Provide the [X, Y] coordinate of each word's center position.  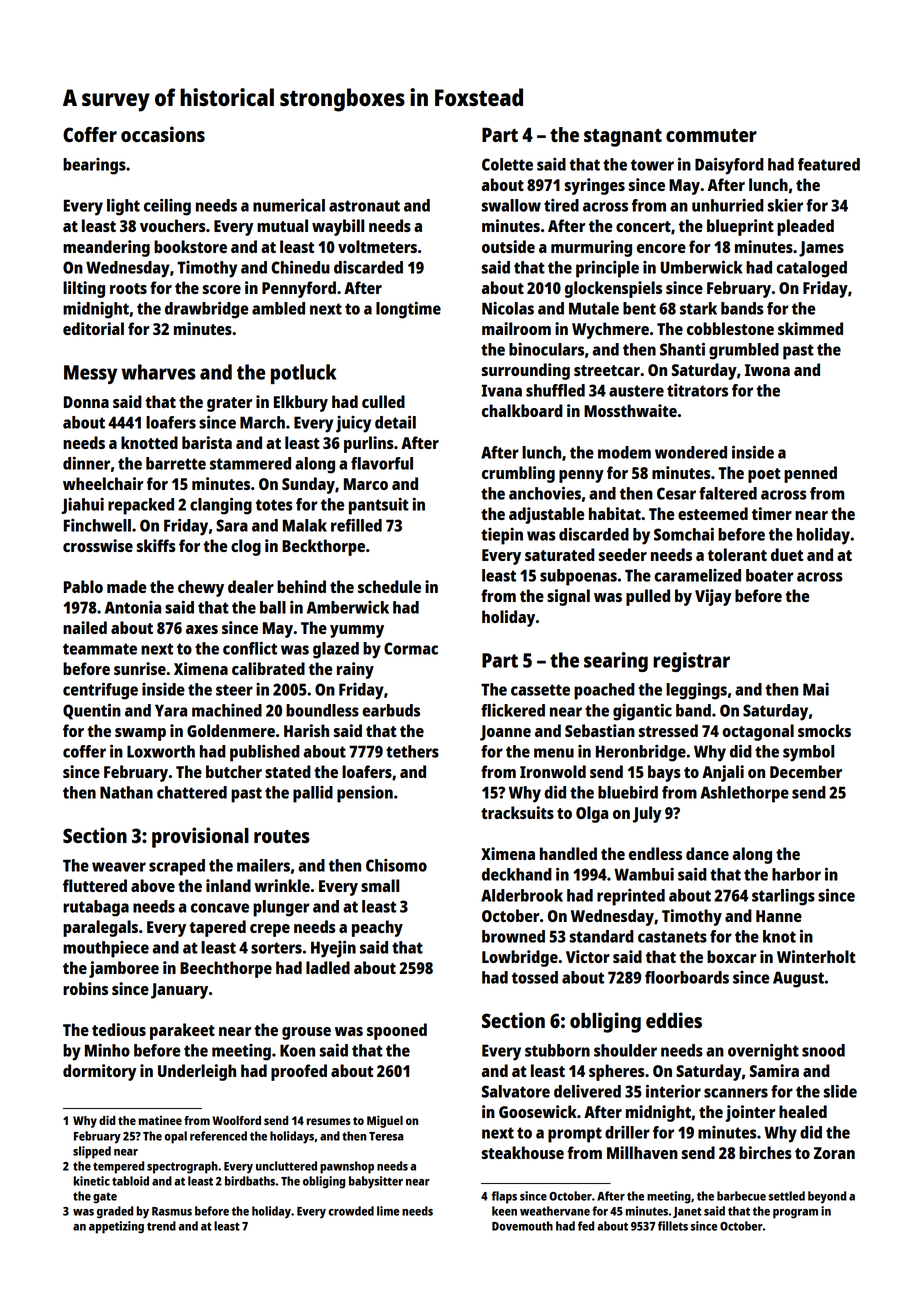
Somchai [684, 534]
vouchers [173, 225]
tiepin [502, 536]
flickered [513, 710]
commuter [711, 135]
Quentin [92, 711]
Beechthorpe [226, 969]
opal [175, 1137]
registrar [691, 662]
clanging [221, 506]
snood [823, 1050]
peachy [377, 928]
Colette [507, 164]
